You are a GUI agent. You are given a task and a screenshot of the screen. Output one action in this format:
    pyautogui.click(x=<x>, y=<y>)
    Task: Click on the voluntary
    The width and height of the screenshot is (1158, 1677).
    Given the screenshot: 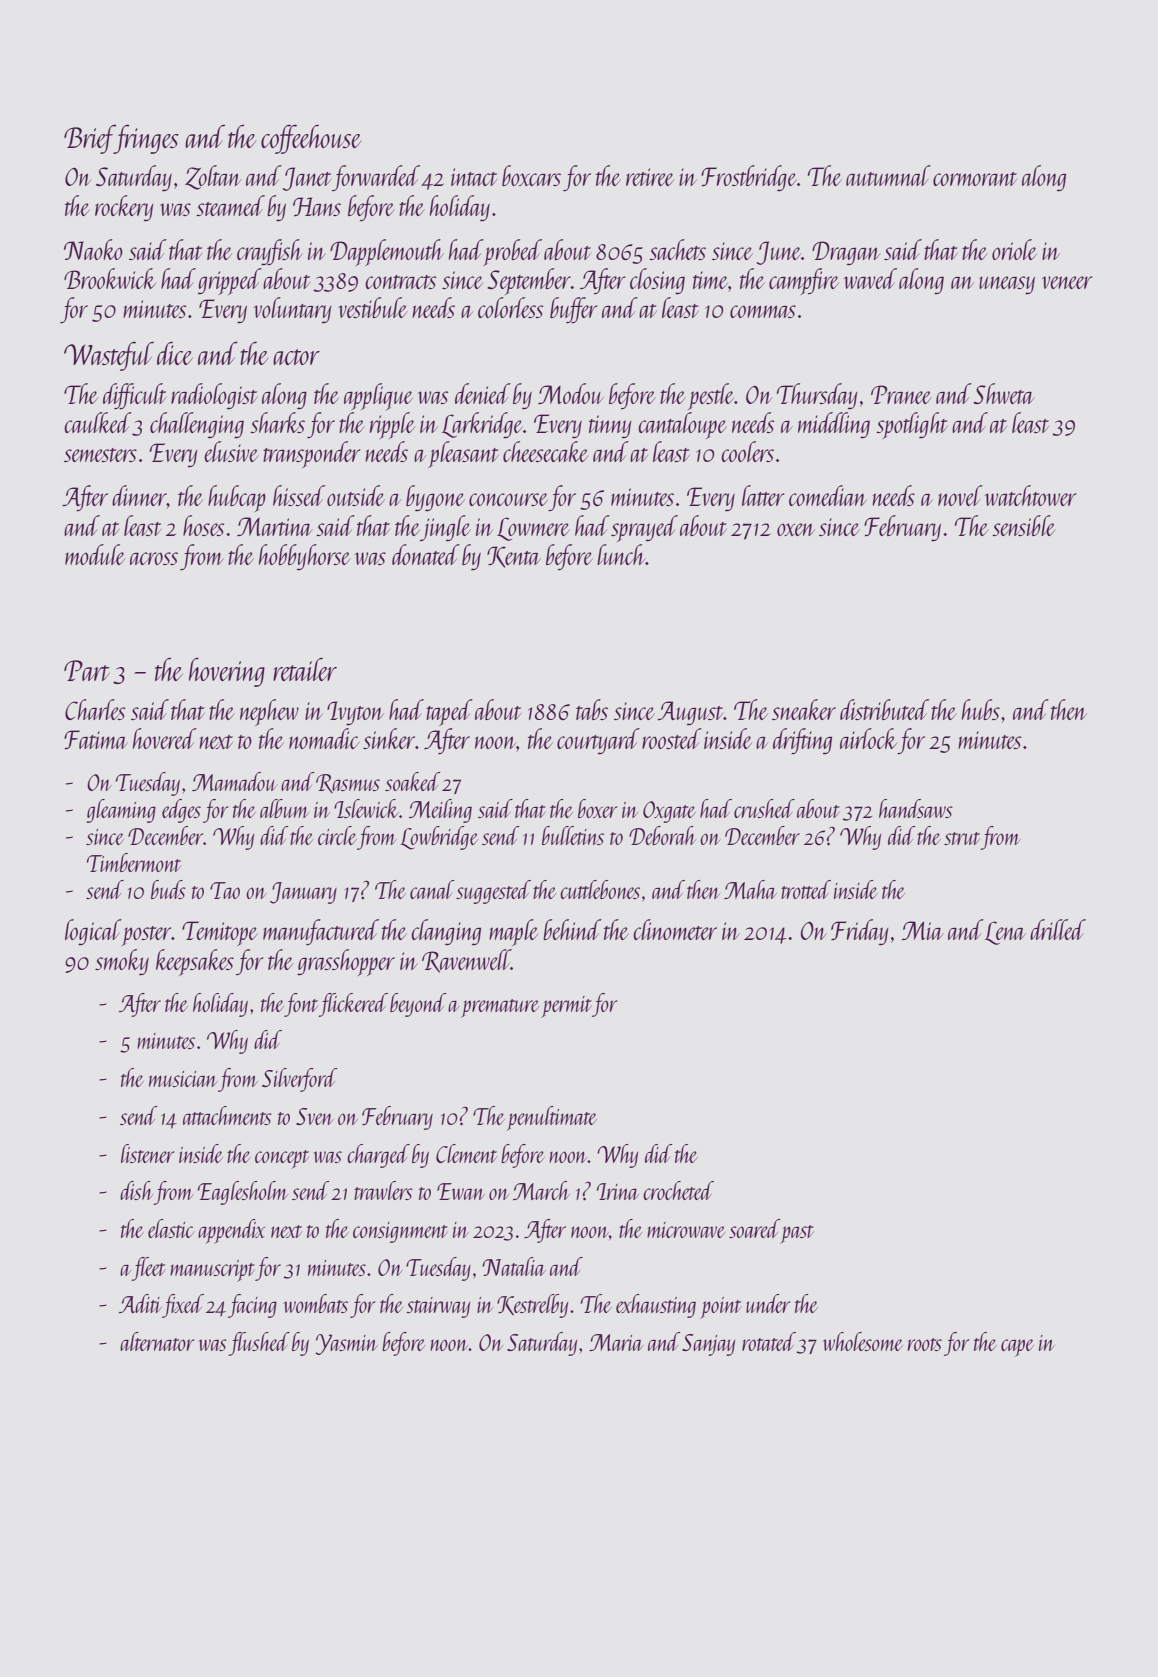 What is the action you would take?
    pyautogui.click(x=293, y=310)
